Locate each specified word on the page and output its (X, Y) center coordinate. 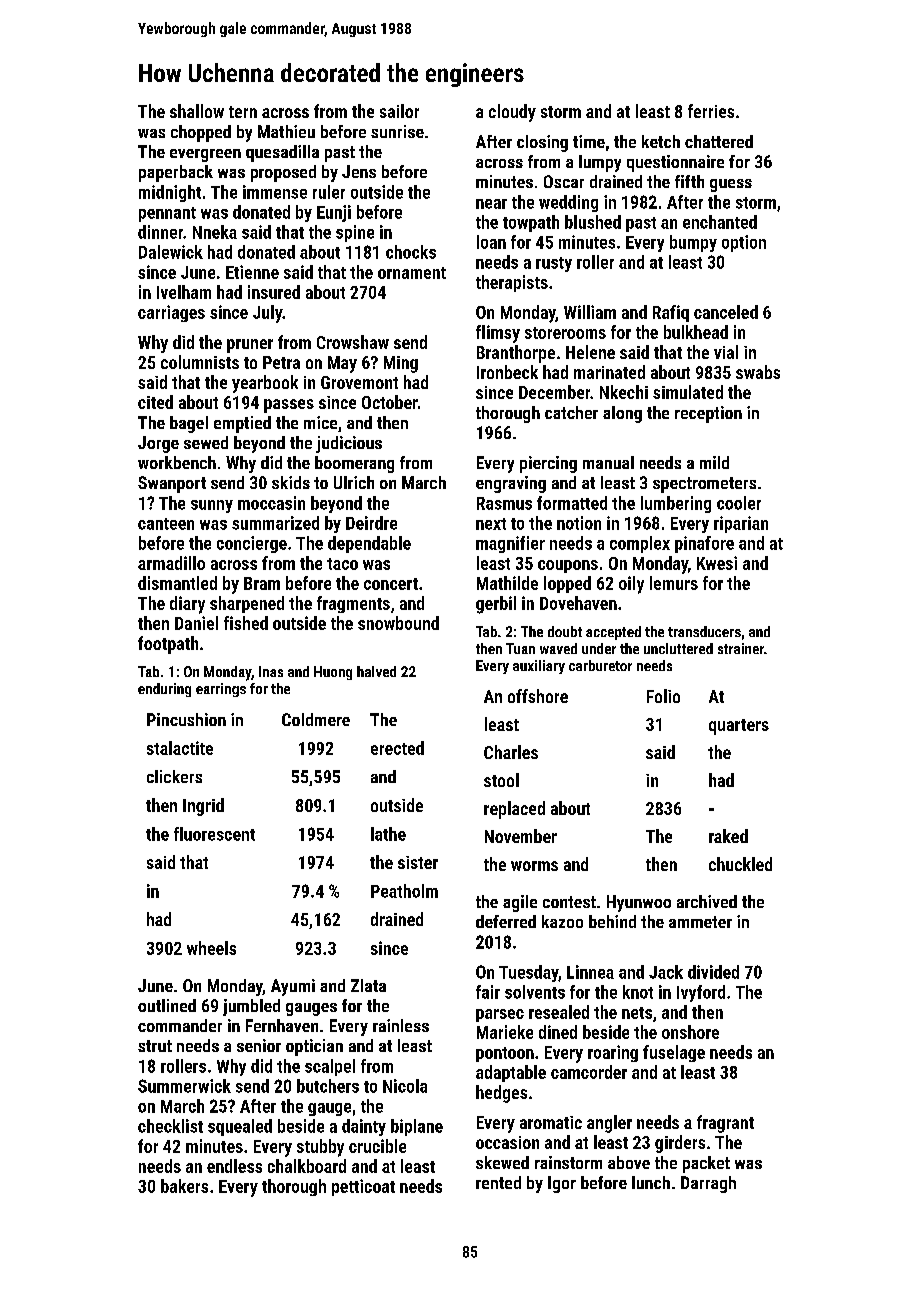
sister (418, 862)
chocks (411, 252)
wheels (211, 948)
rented (498, 1182)
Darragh (708, 1184)
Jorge (158, 444)
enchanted (720, 222)
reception (708, 414)
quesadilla (282, 153)
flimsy (498, 334)
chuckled (740, 864)
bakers (184, 1186)
